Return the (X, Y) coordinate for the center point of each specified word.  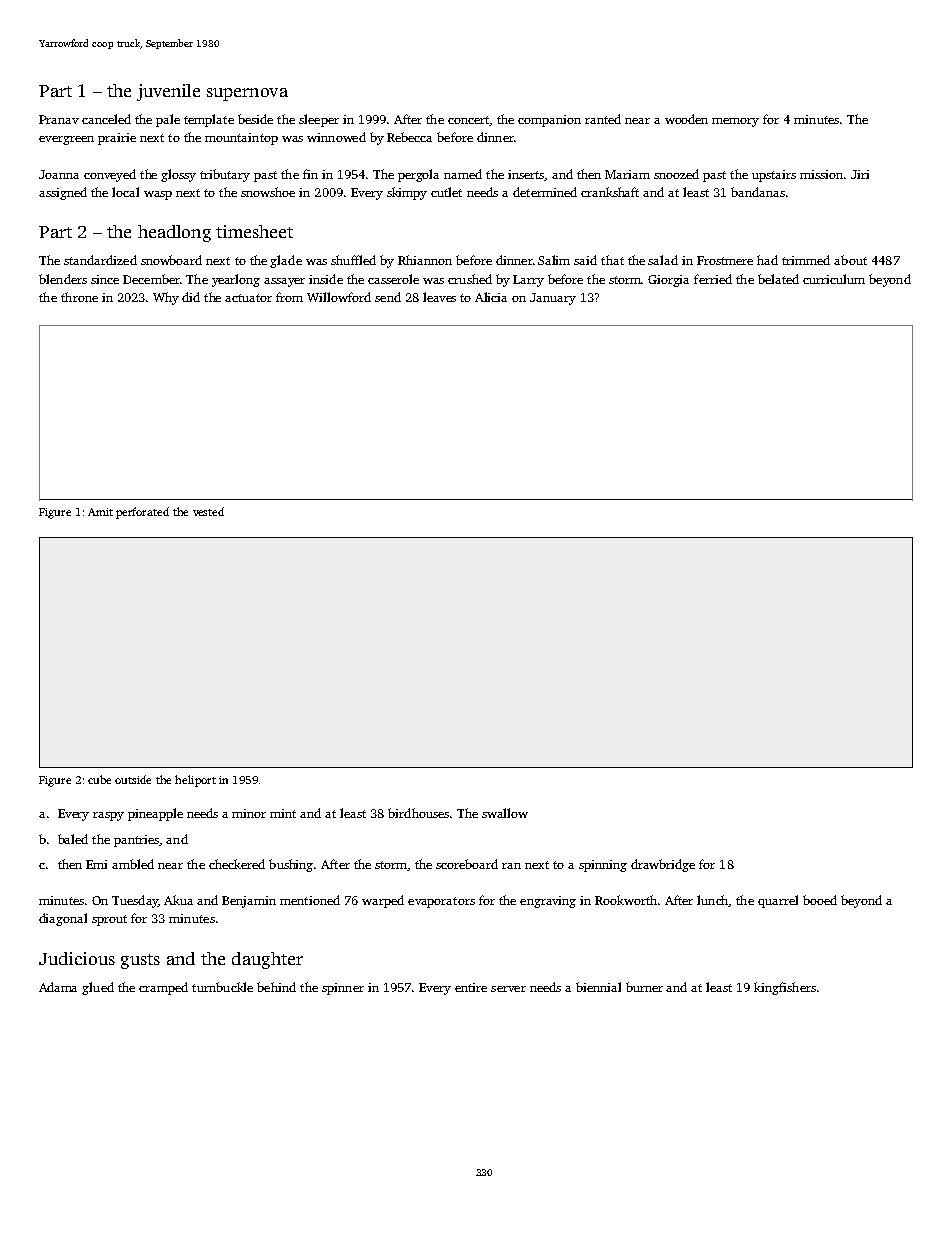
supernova (247, 94)
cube (99, 779)
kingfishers (785, 988)
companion (549, 121)
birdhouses (418, 813)
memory (735, 122)
